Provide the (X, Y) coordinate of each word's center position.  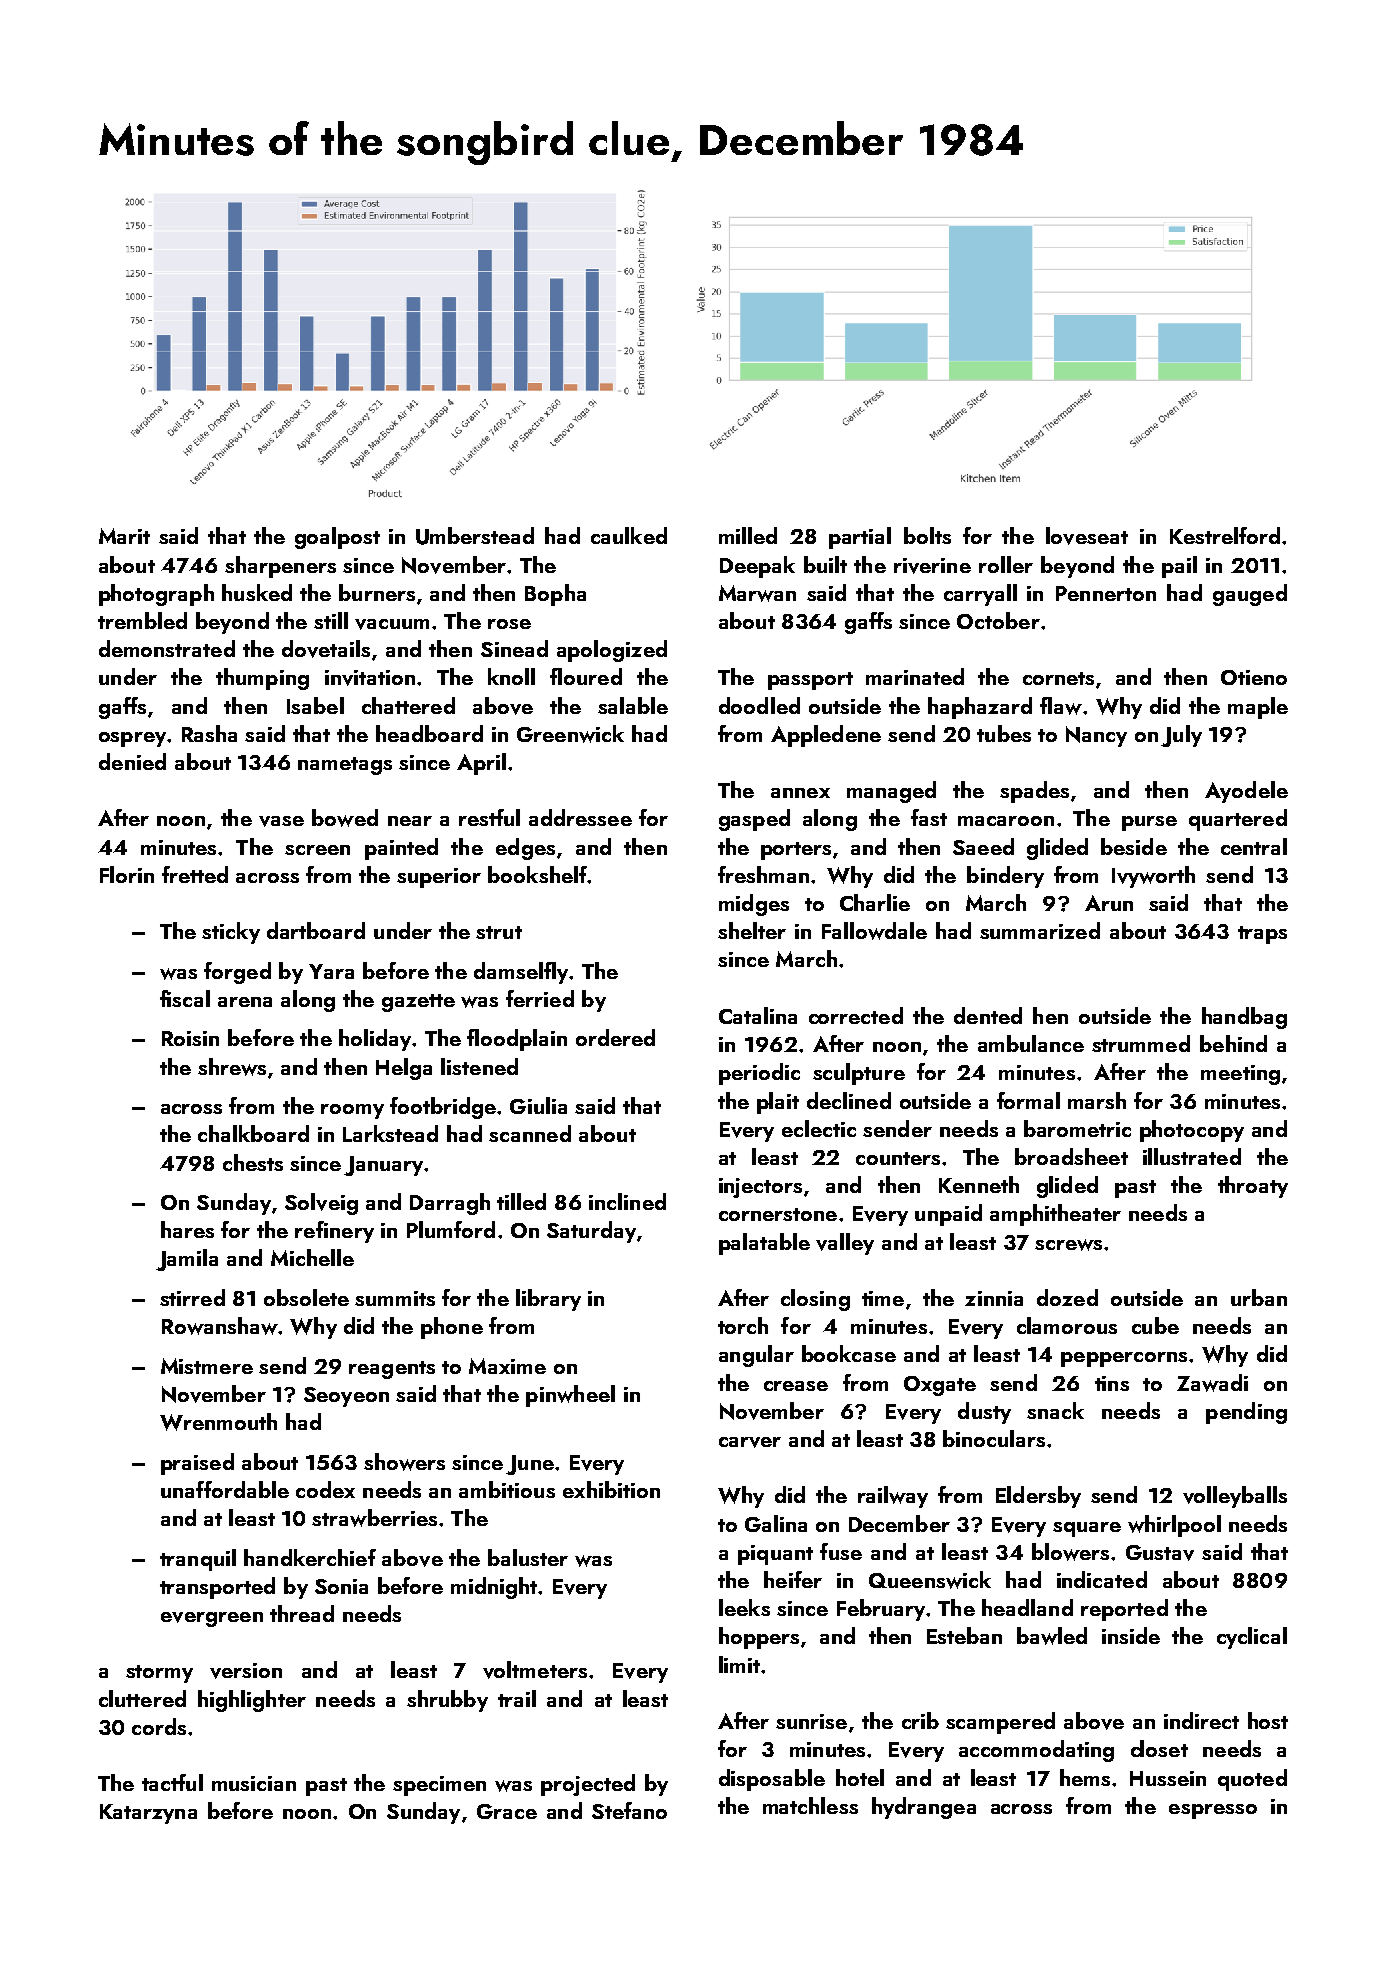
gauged (1250, 595)
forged (237, 973)
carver (750, 1442)
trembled (142, 620)
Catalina (758, 1015)
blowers (1070, 1552)
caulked (629, 535)
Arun (1109, 903)
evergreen (212, 1619)
